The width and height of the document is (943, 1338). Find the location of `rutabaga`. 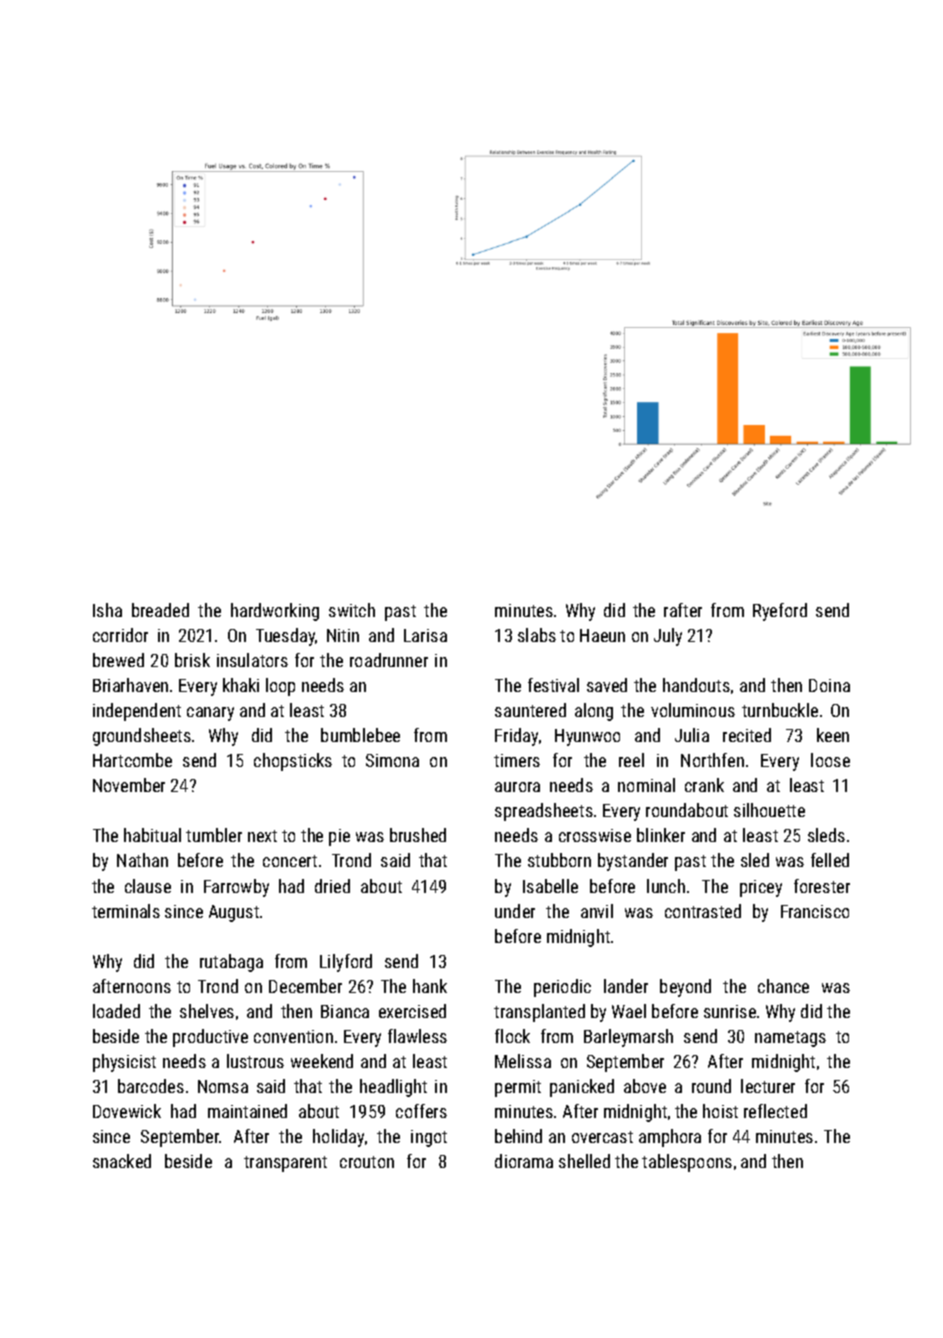

rutabaga is located at coordinates (231, 963).
